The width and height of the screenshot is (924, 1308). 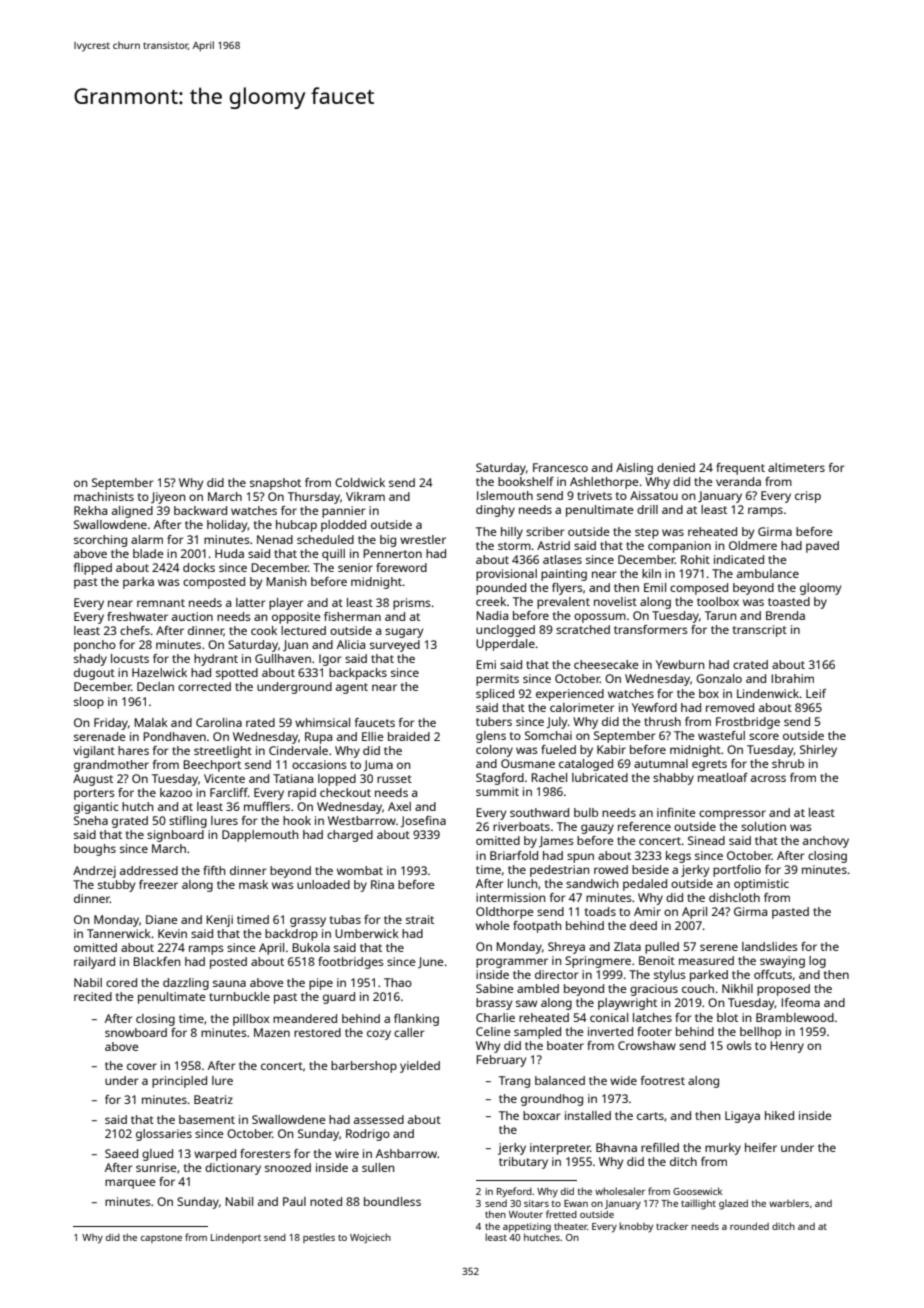 I want to click on Francesco, so click(x=560, y=467).
